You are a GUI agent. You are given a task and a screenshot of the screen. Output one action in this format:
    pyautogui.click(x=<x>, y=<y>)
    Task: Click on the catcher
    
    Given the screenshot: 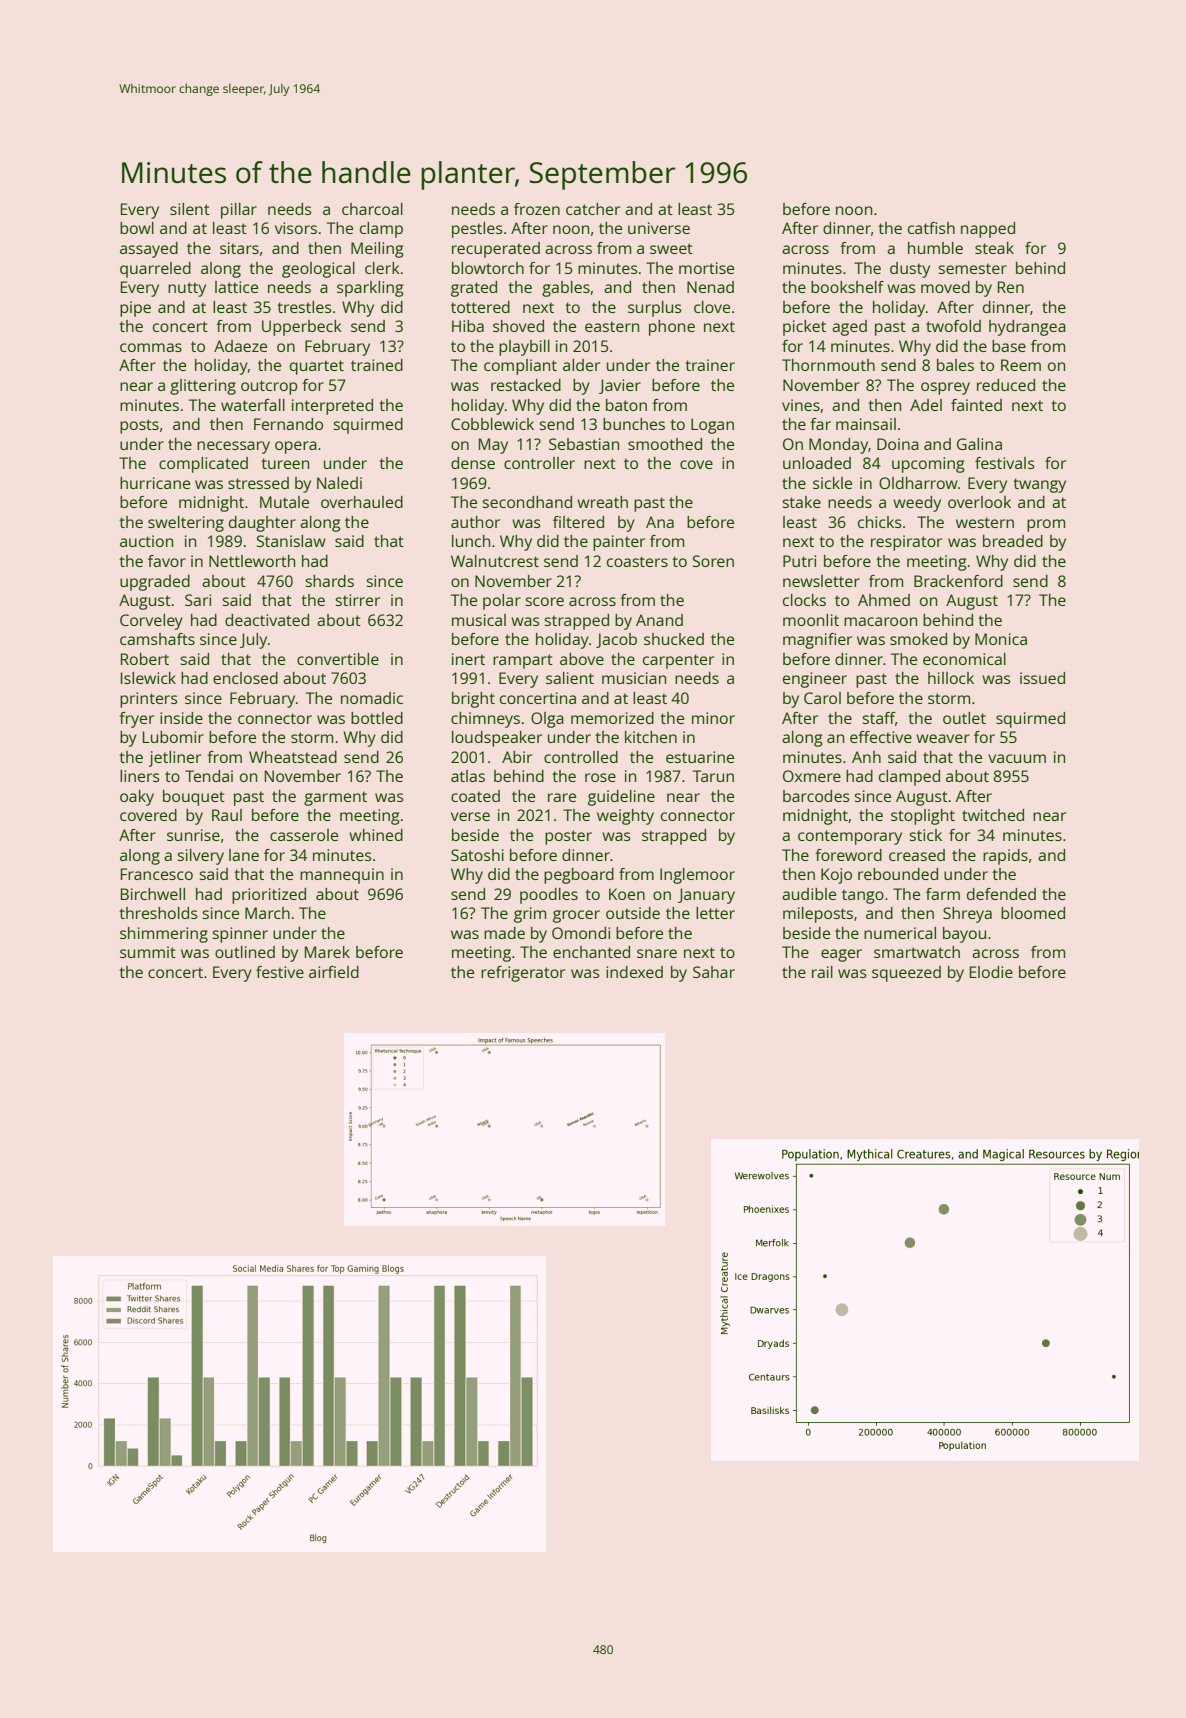 What is the action you would take?
    pyautogui.click(x=593, y=209)
